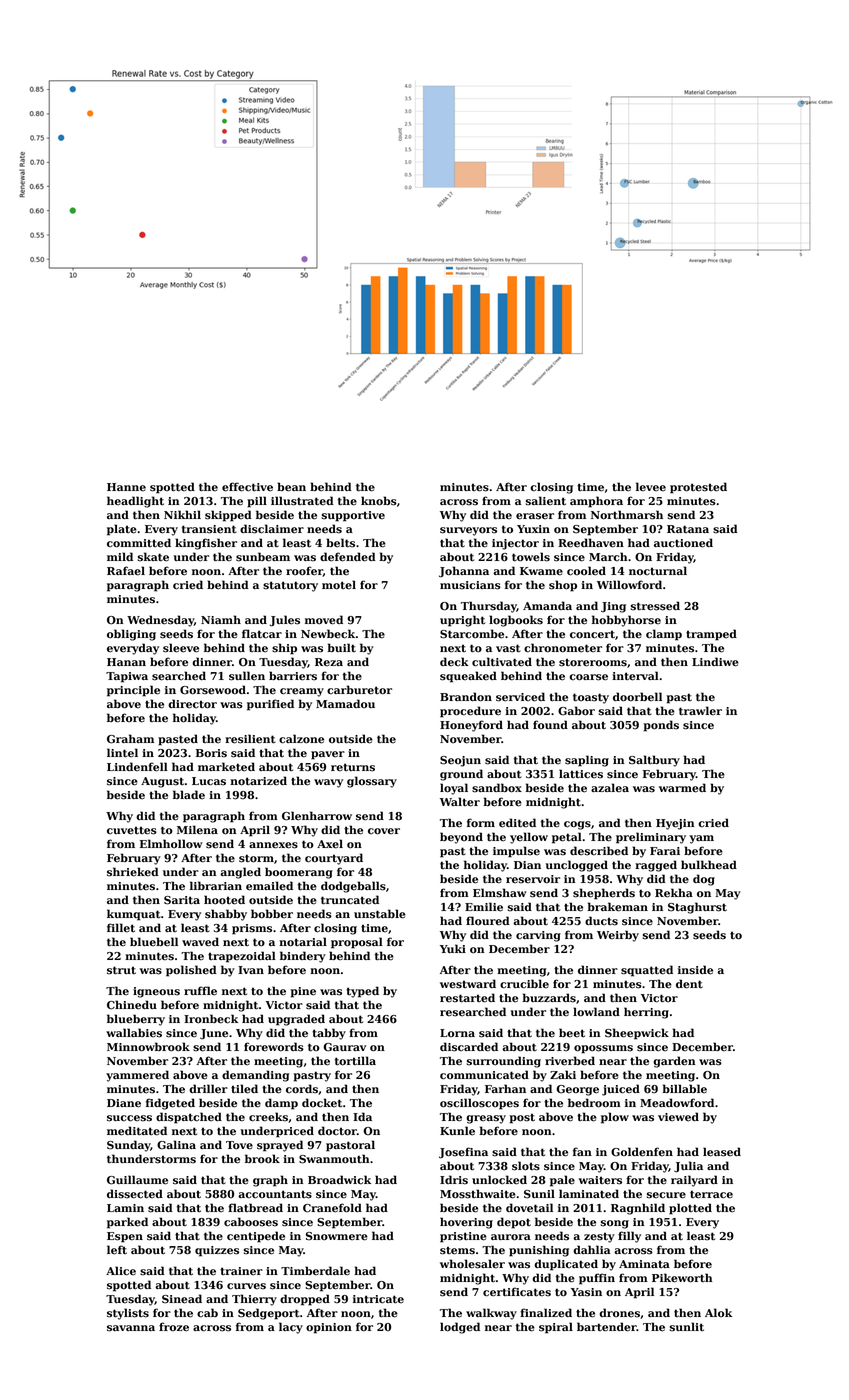 The image size is (849, 1400). I want to click on forewords, so click(274, 1047).
